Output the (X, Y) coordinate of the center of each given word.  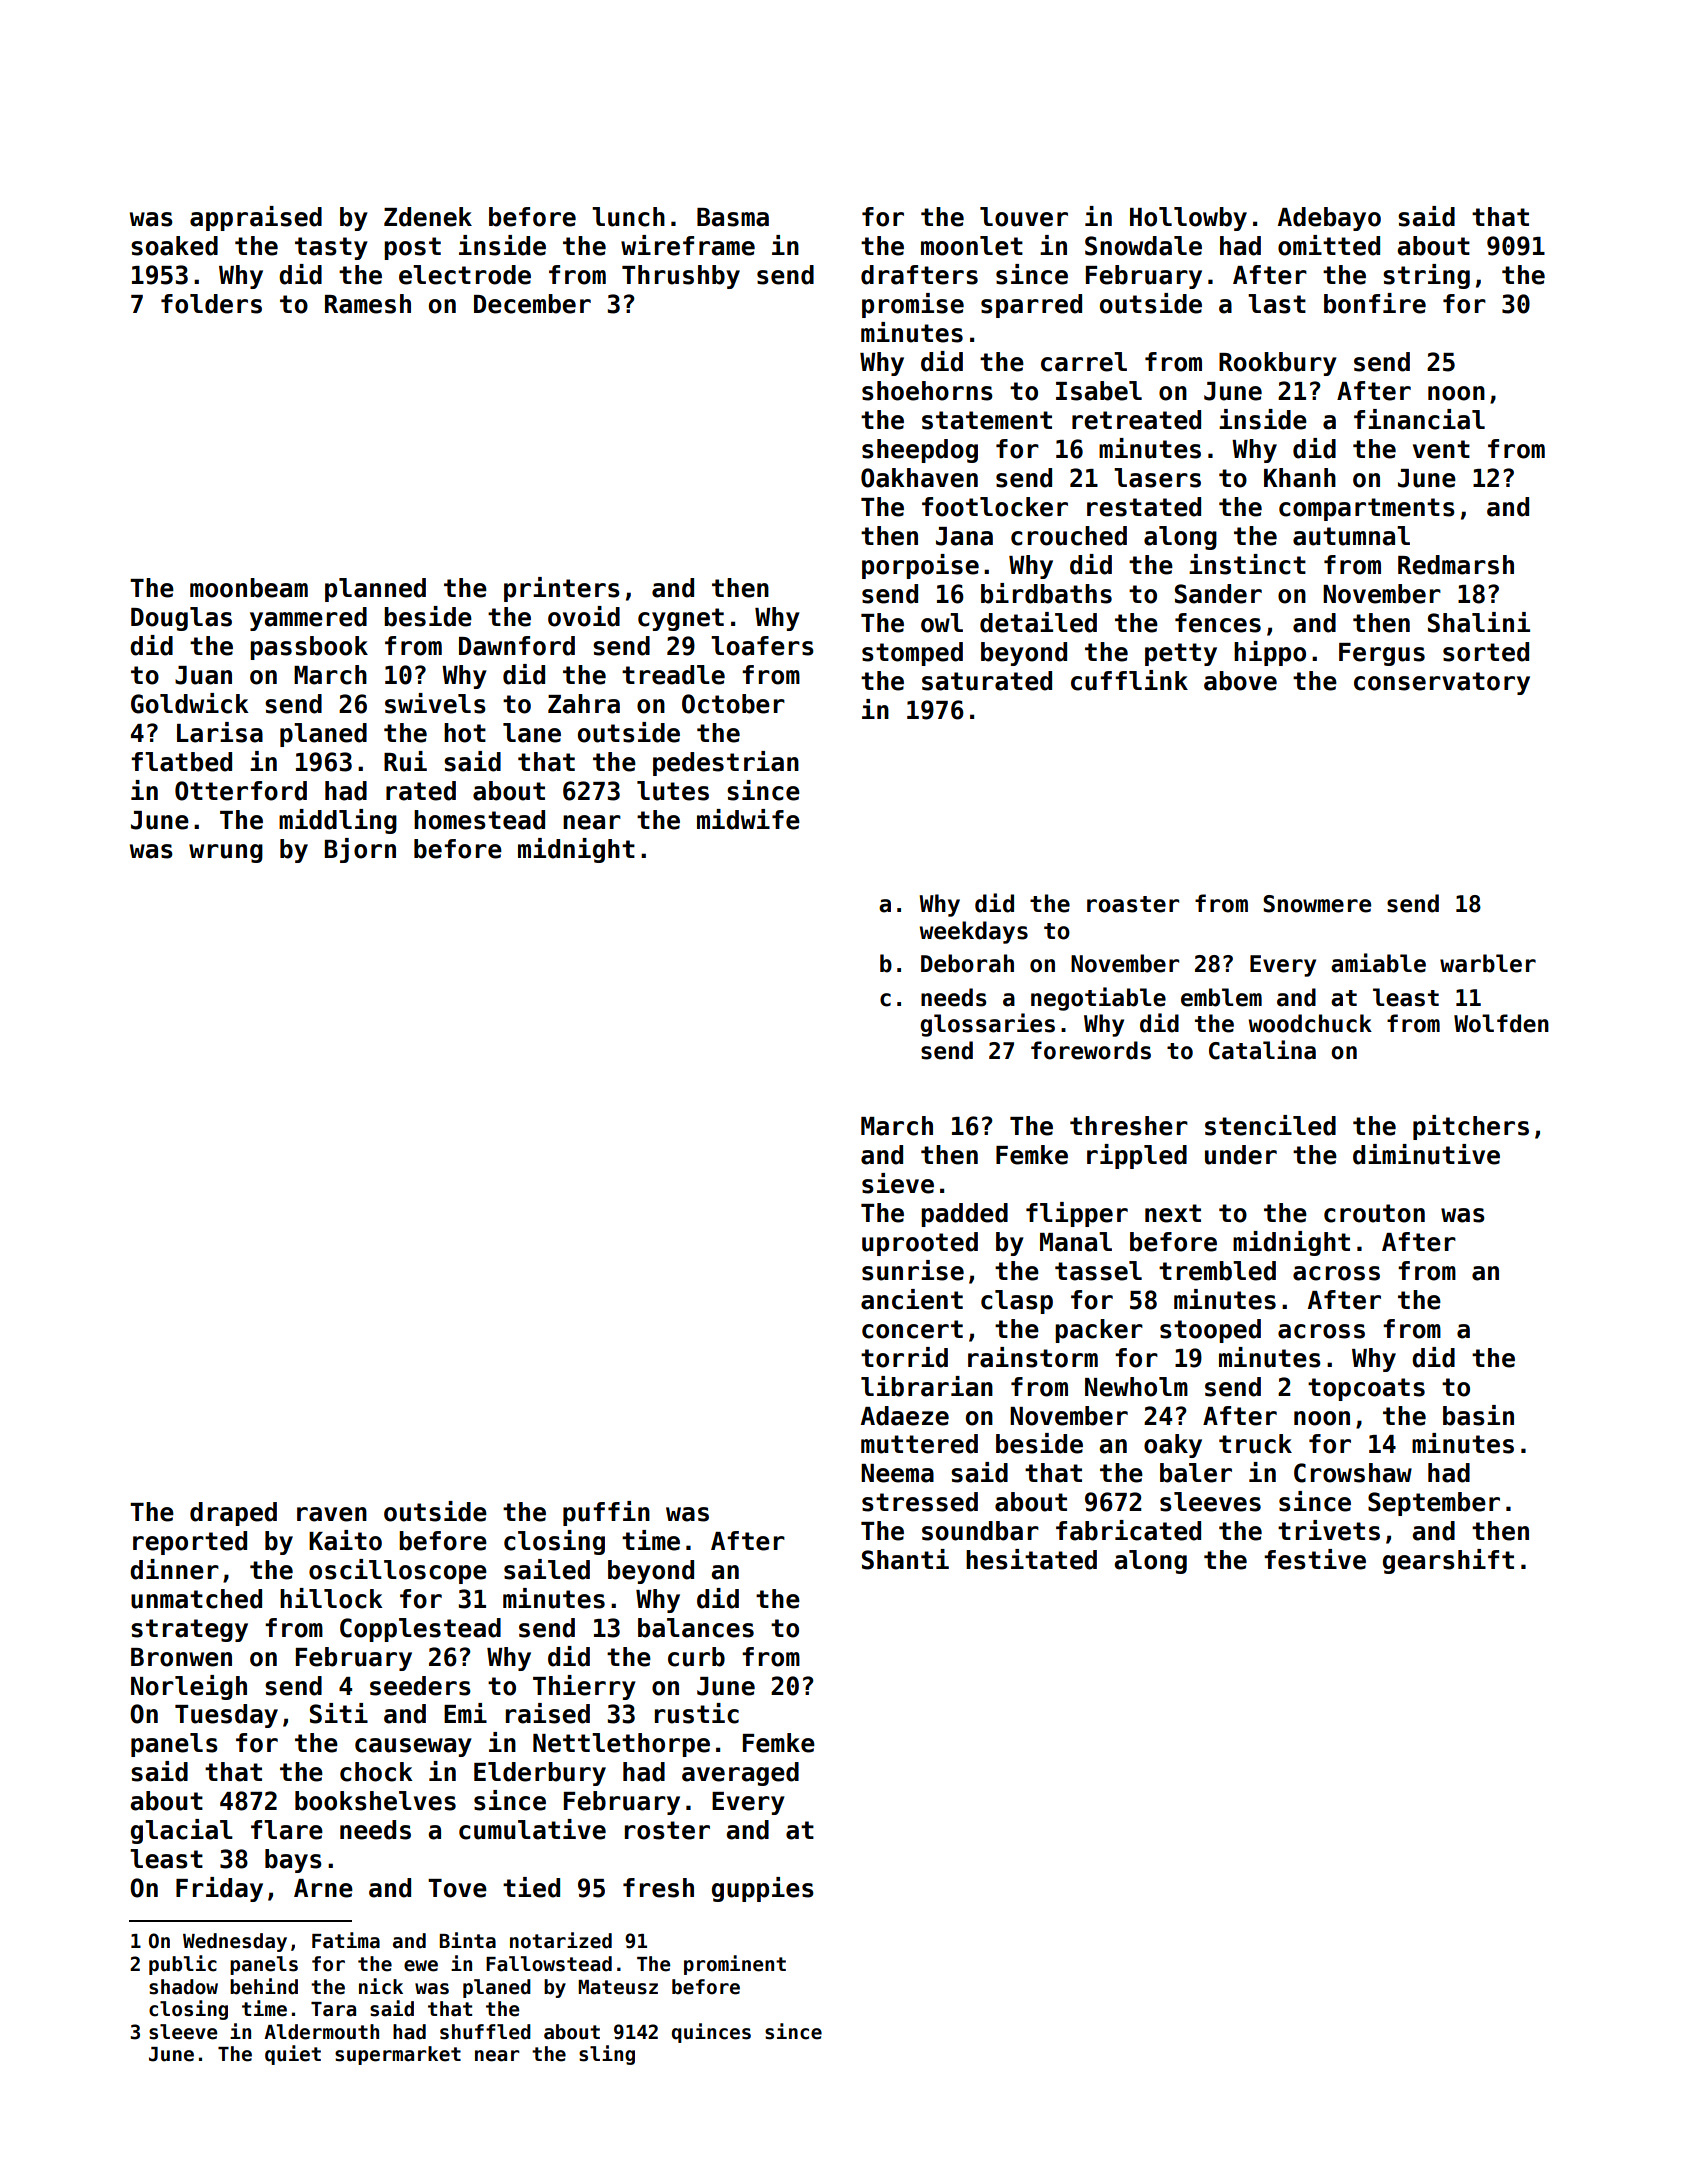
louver (1024, 217)
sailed (547, 1569)
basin (1478, 1415)
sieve (898, 1183)
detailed (1038, 622)
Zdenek (428, 217)
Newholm (1136, 1387)
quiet (293, 2055)
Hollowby (1188, 219)
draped (233, 1514)
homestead (479, 820)
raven (332, 1514)
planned (375, 590)
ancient (912, 1299)
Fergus (1382, 654)
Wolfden (1501, 1023)
